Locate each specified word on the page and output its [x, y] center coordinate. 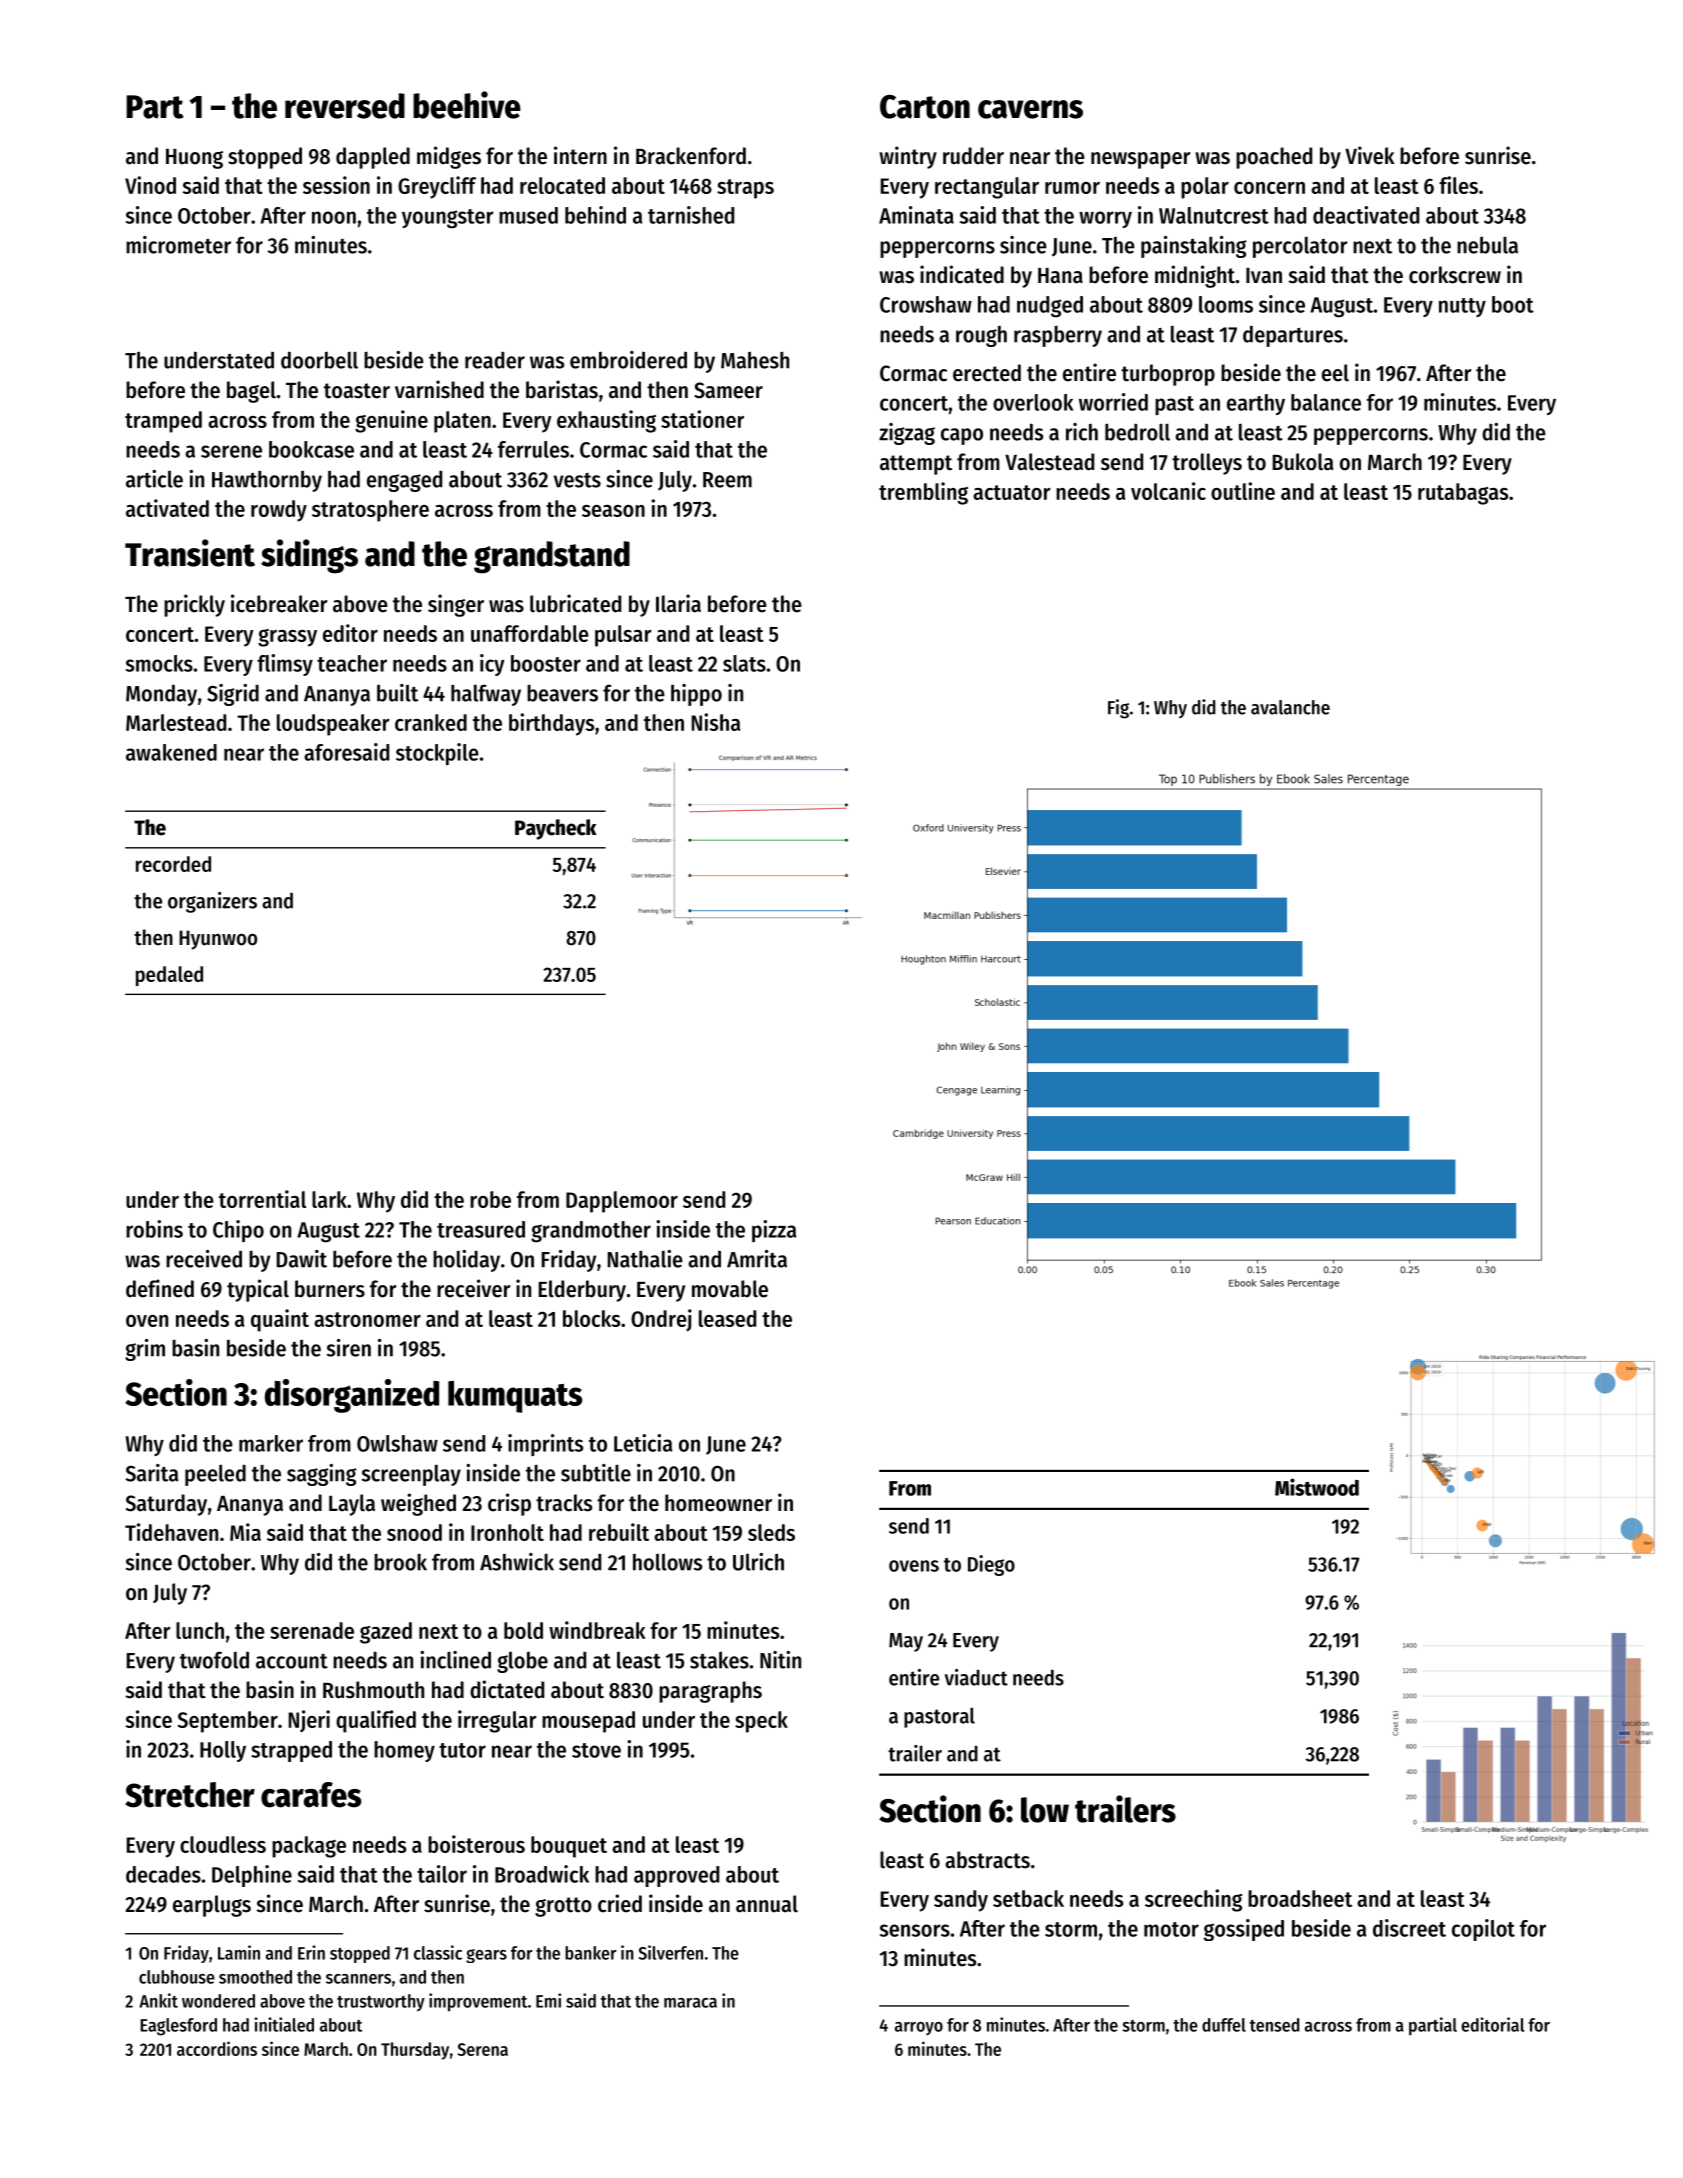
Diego [991, 1565]
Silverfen [671, 1952]
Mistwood [1317, 1487]
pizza [774, 1231]
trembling [923, 493]
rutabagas [1463, 494]
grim [145, 1350]
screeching [1194, 1900]
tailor [442, 1874]
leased [727, 1318]
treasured [481, 1229]
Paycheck [556, 829]
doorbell [319, 360]
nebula [1487, 245]
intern [580, 155]
